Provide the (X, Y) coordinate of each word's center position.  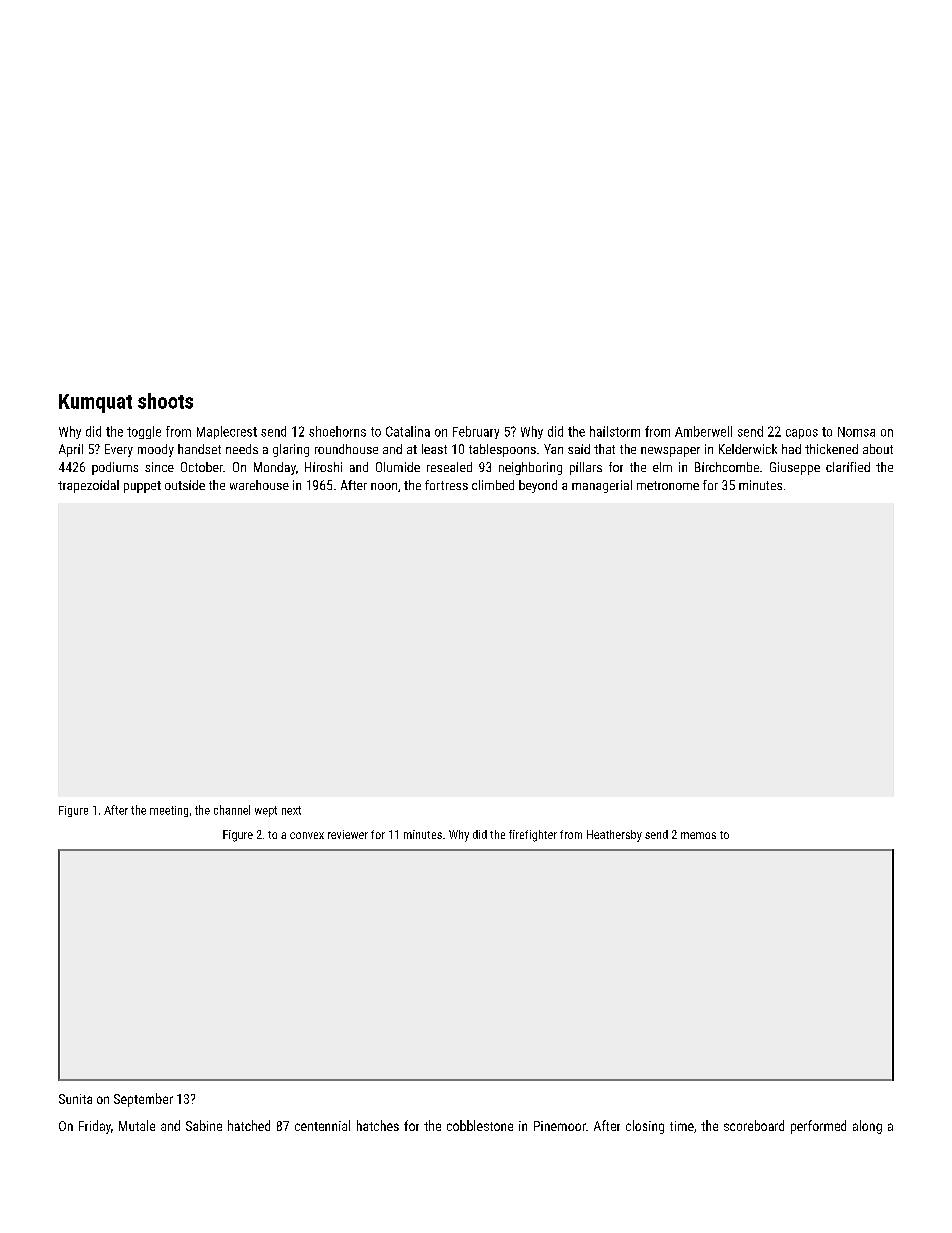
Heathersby (614, 836)
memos (698, 835)
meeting (169, 811)
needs (242, 449)
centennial (322, 1125)
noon (384, 486)
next (291, 810)
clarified (848, 467)
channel (232, 810)
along (867, 1127)
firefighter (533, 836)
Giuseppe (795, 468)
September (143, 1100)
